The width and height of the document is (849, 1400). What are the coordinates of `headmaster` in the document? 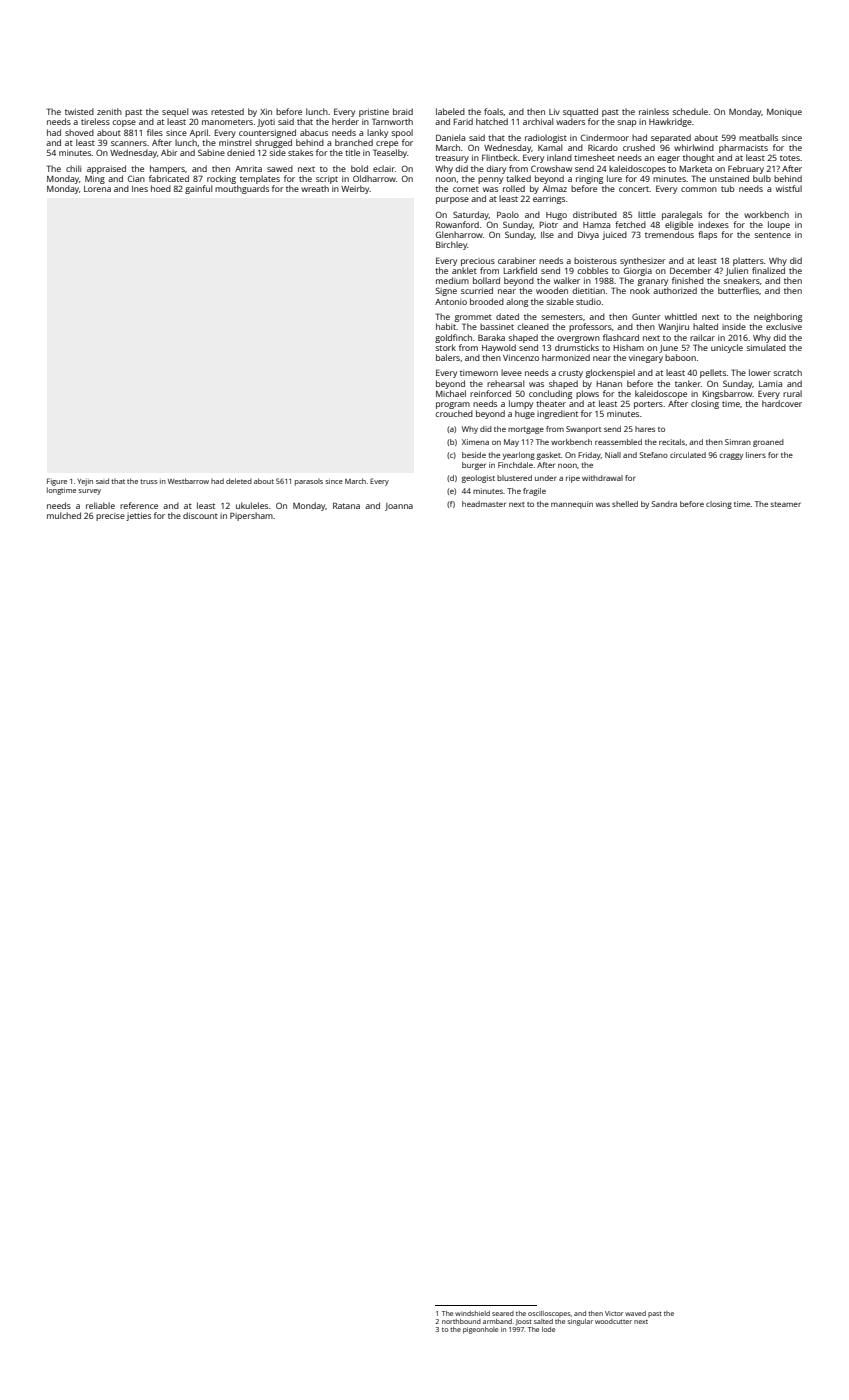 It's located at (484, 504).
